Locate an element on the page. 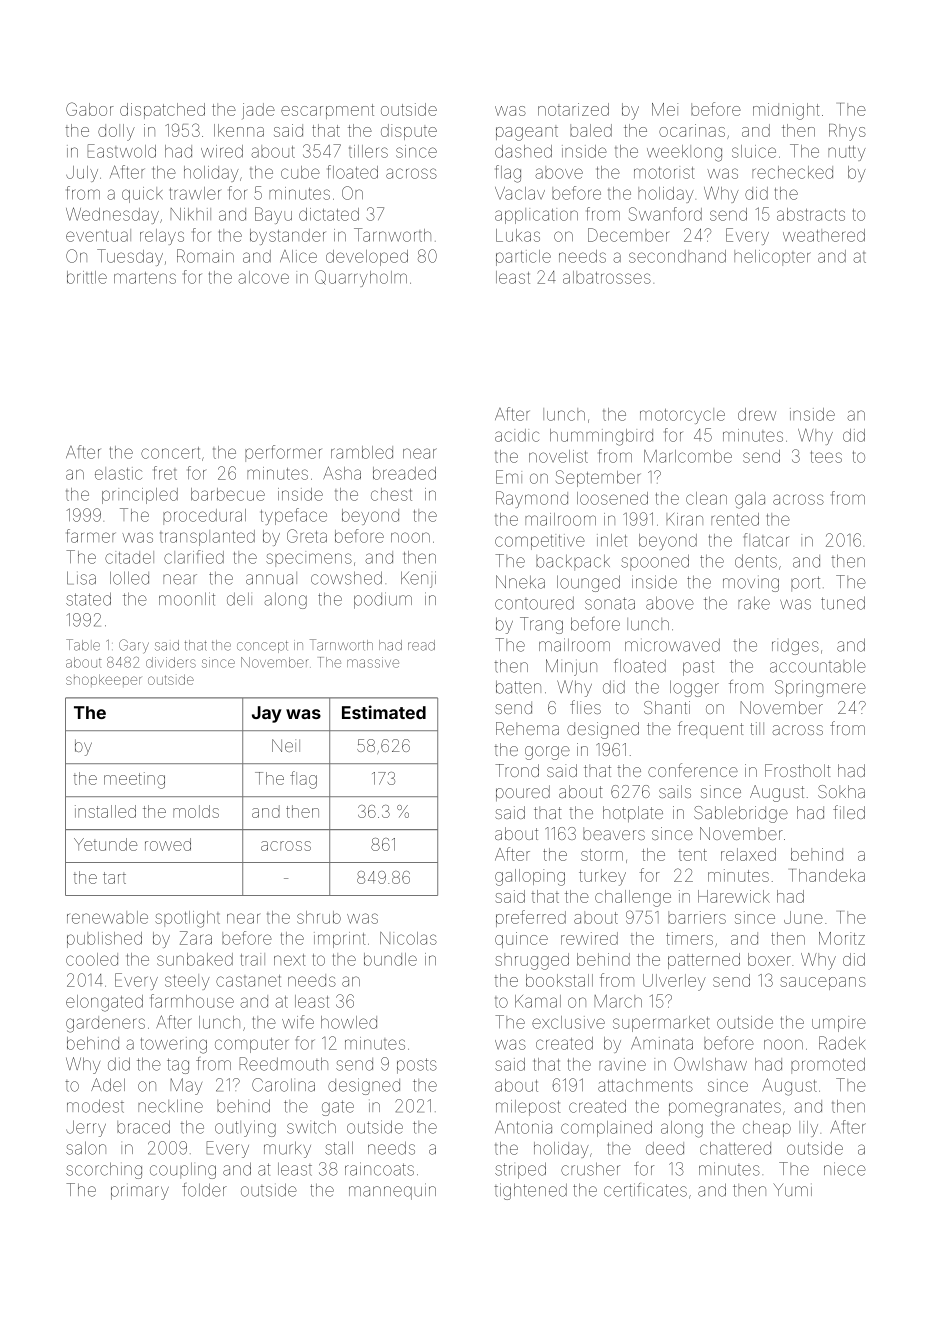 The height and width of the page is (1322, 932). patterned is located at coordinates (704, 961).
